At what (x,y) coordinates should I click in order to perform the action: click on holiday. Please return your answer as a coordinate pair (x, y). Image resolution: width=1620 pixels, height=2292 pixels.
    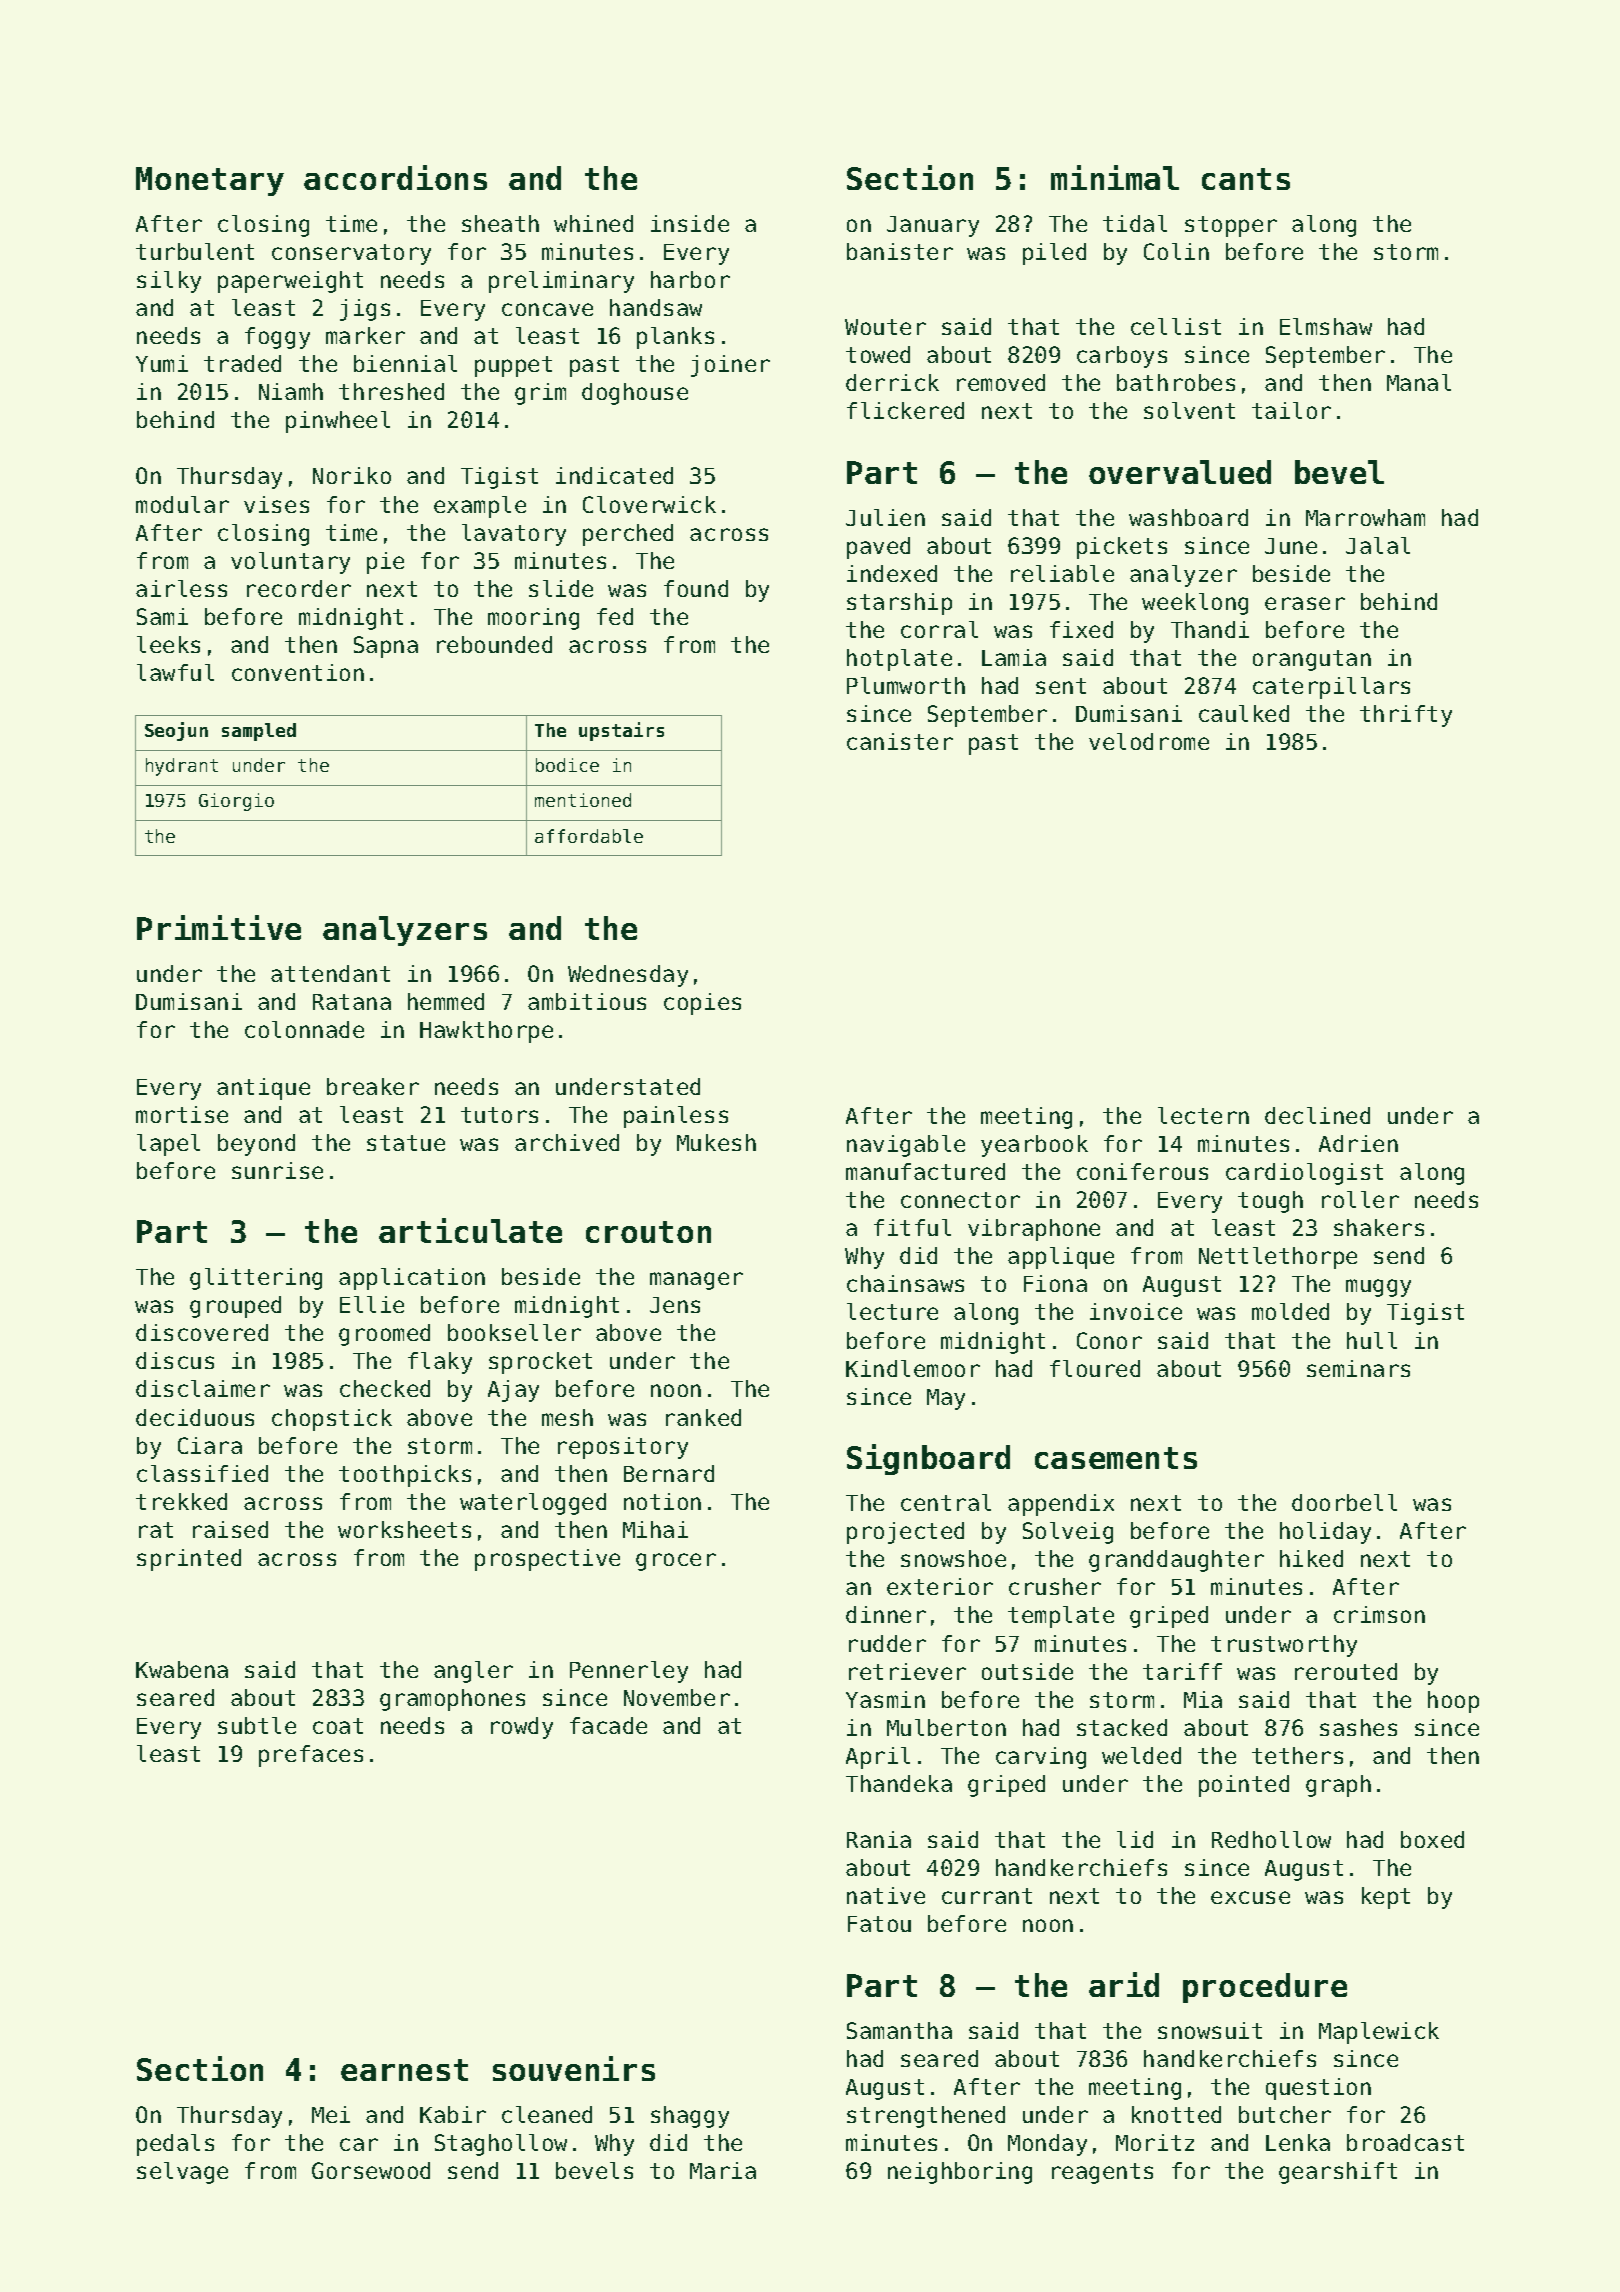
    Looking at the image, I should click on (1325, 1533).
